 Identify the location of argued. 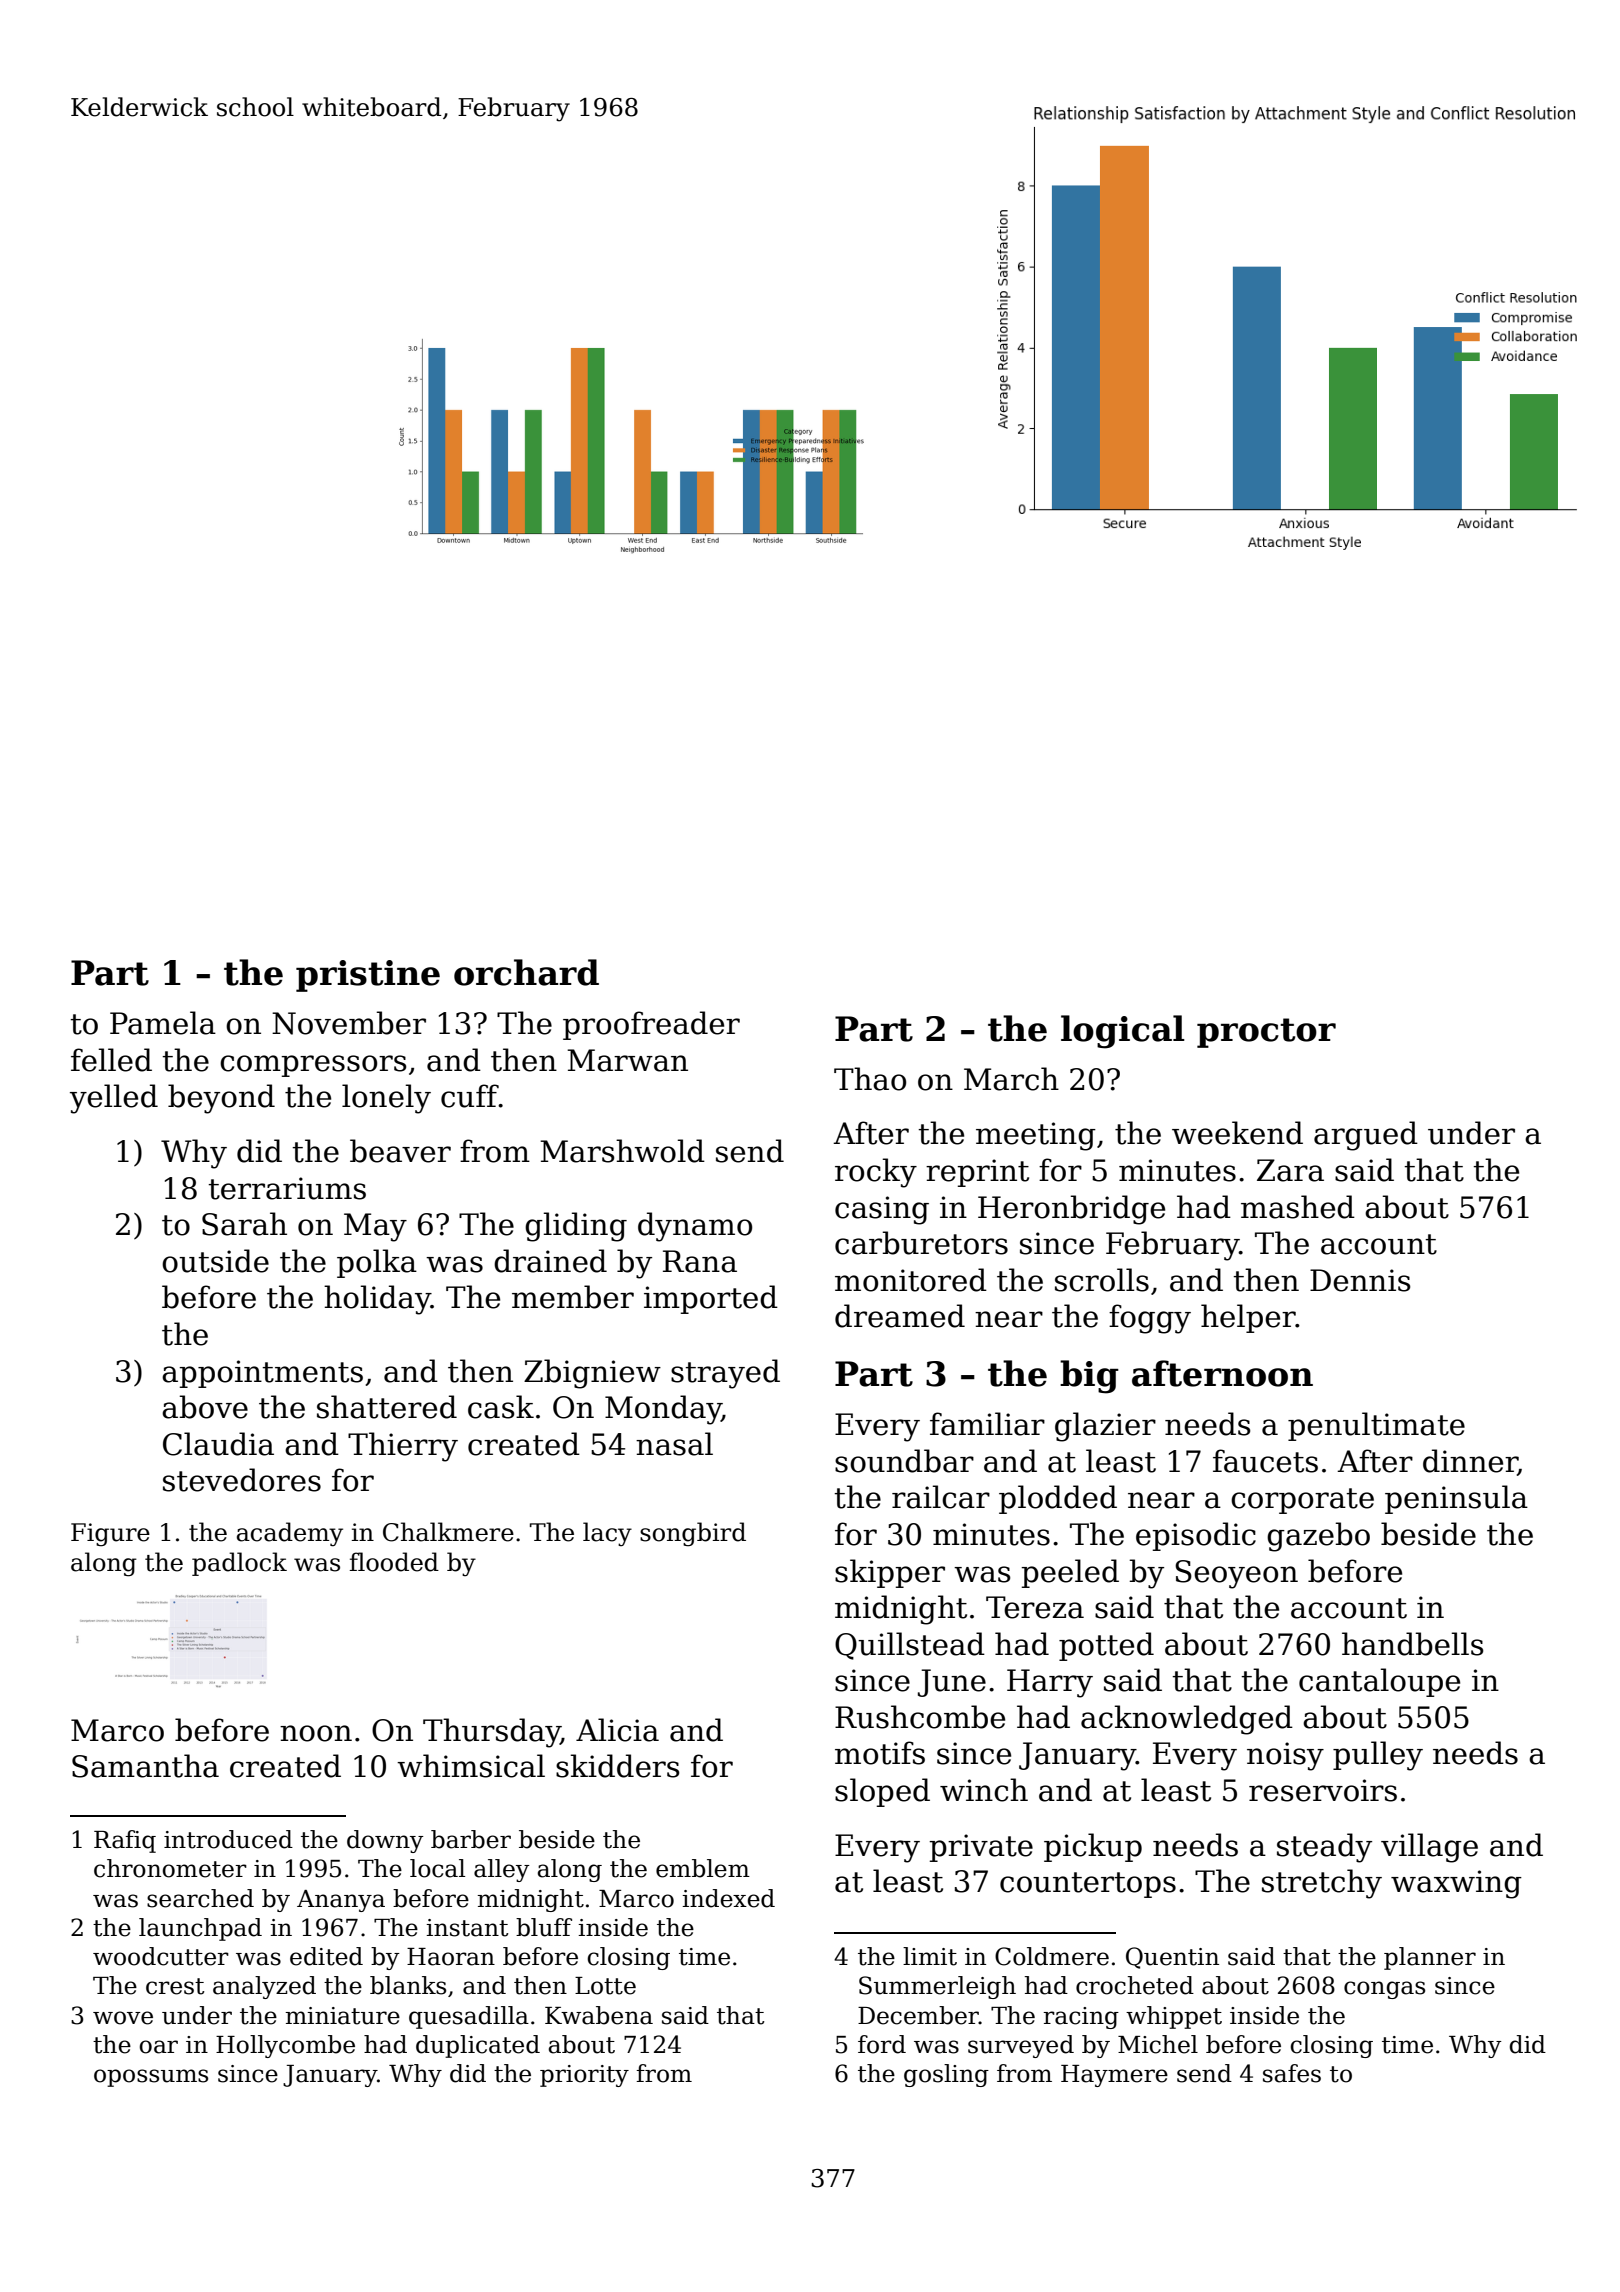
(1366, 1136).
